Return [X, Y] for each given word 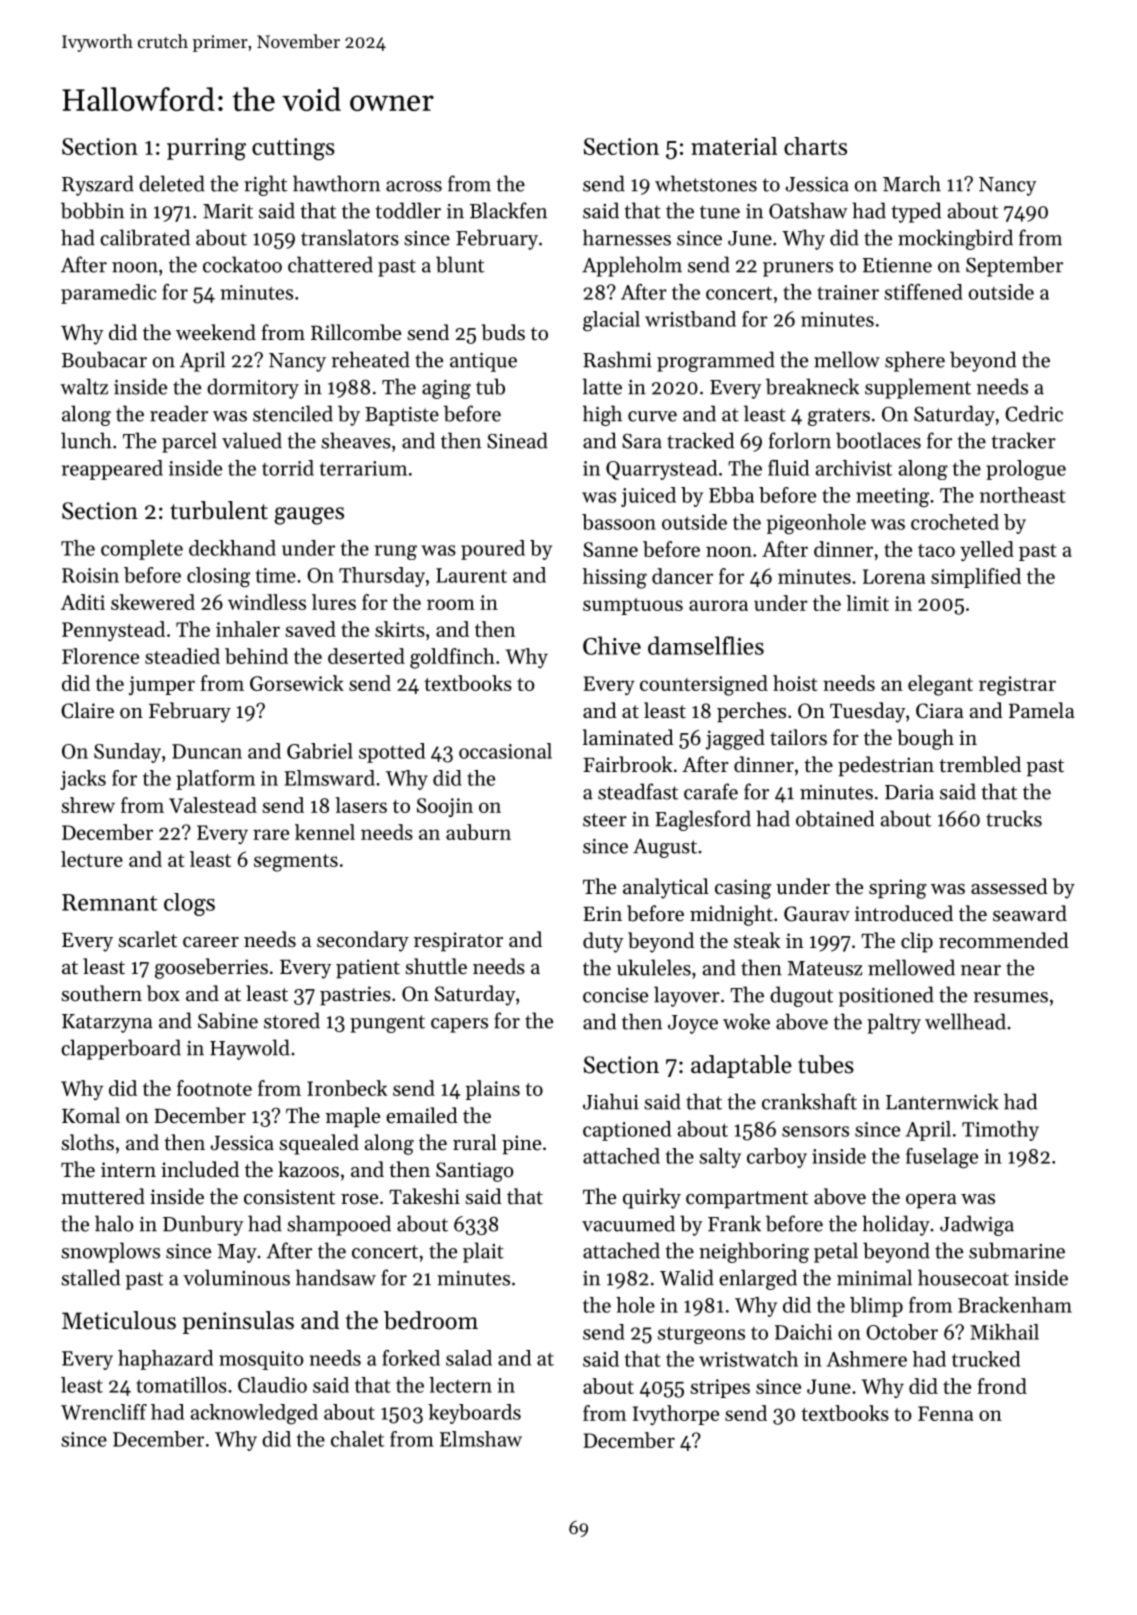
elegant [940, 685]
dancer [682, 576]
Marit [228, 211]
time [276, 575]
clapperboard [121, 1049]
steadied [182, 656]
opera [931, 1201]
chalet [357, 1439]
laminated [628, 737]
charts [815, 146]
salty [720, 1158]
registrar [1017, 686]
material [734, 146]
